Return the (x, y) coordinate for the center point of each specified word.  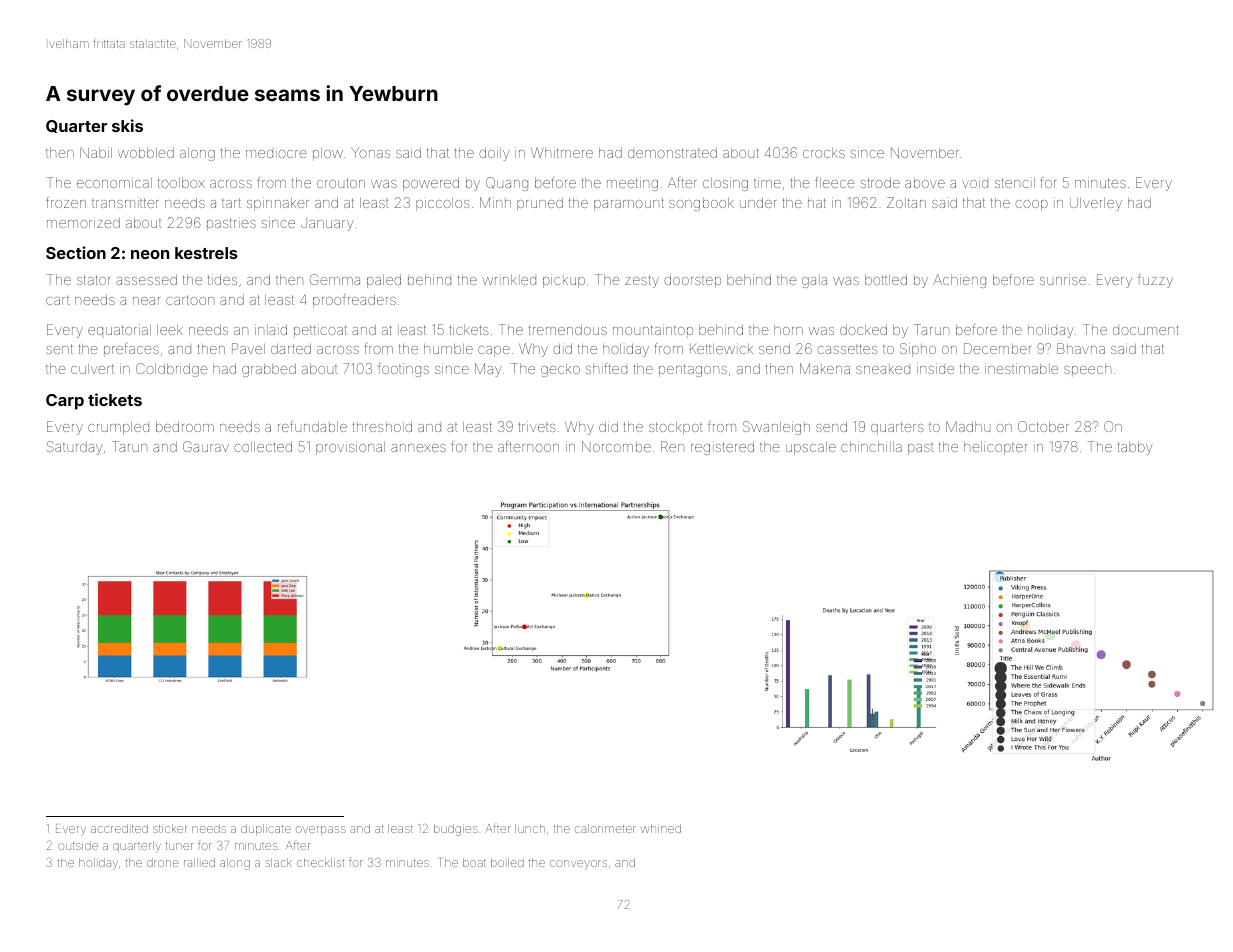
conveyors (578, 865)
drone (163, 862)
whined (661, 828)
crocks (824, 153)
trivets (536, 426)
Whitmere (562, 152)
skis (127, 125)
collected (263, 447)
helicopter (995, 448)
